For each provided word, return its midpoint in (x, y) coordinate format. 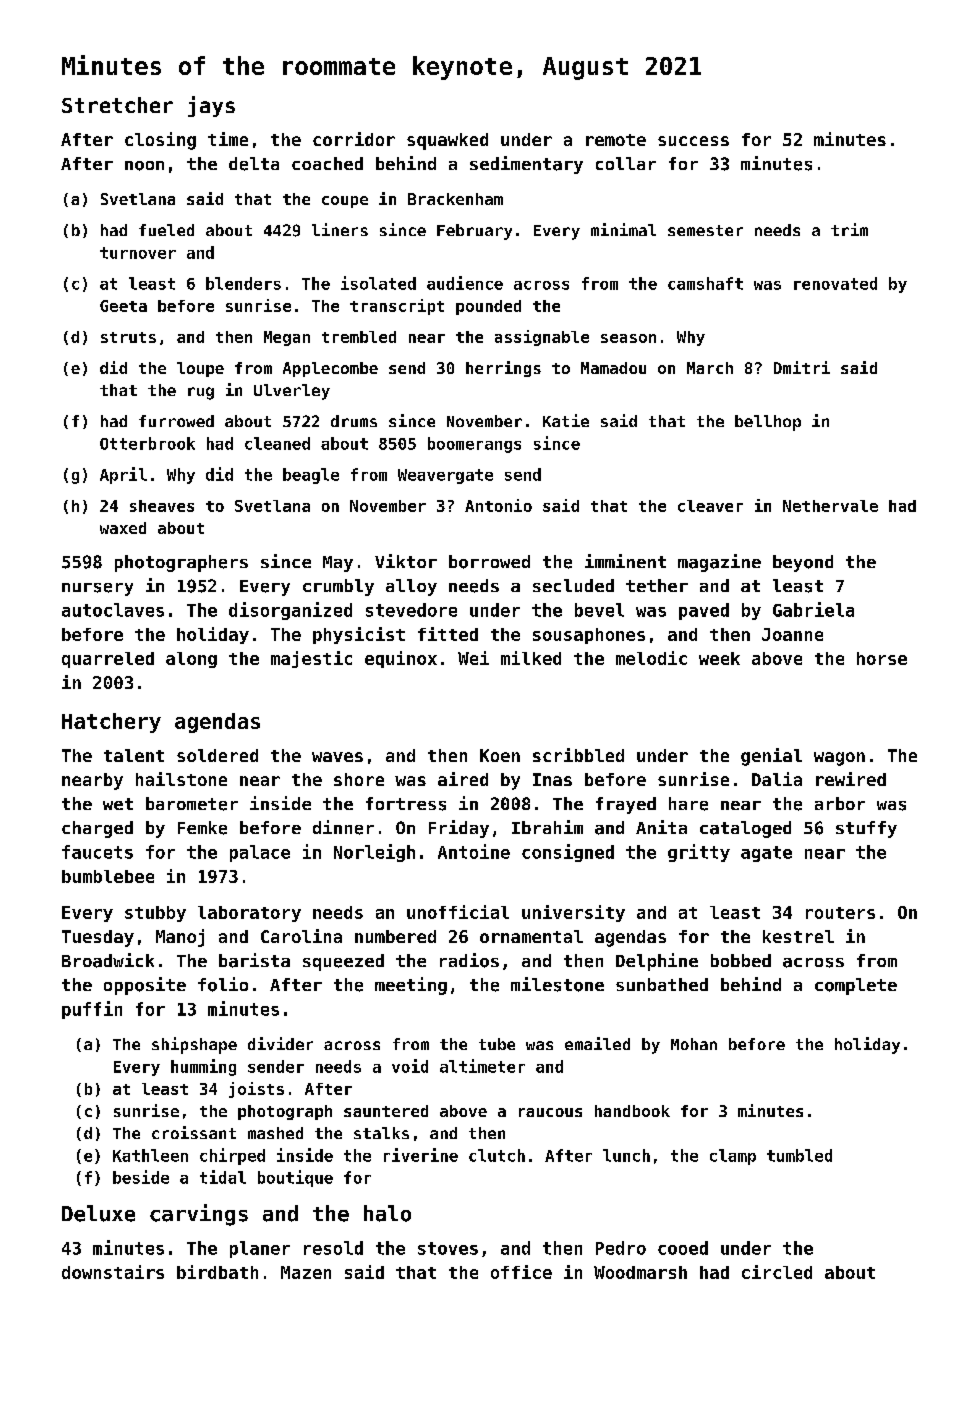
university (573, 913)
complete (856, 986)
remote (616, 140)
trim (849, 229)
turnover (138, 253)
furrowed (176, 421)
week (719, 658)
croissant (194, 1132)
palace (260, 853)
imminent (625, 561)
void (410, 1066)
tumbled (799, 1155)
